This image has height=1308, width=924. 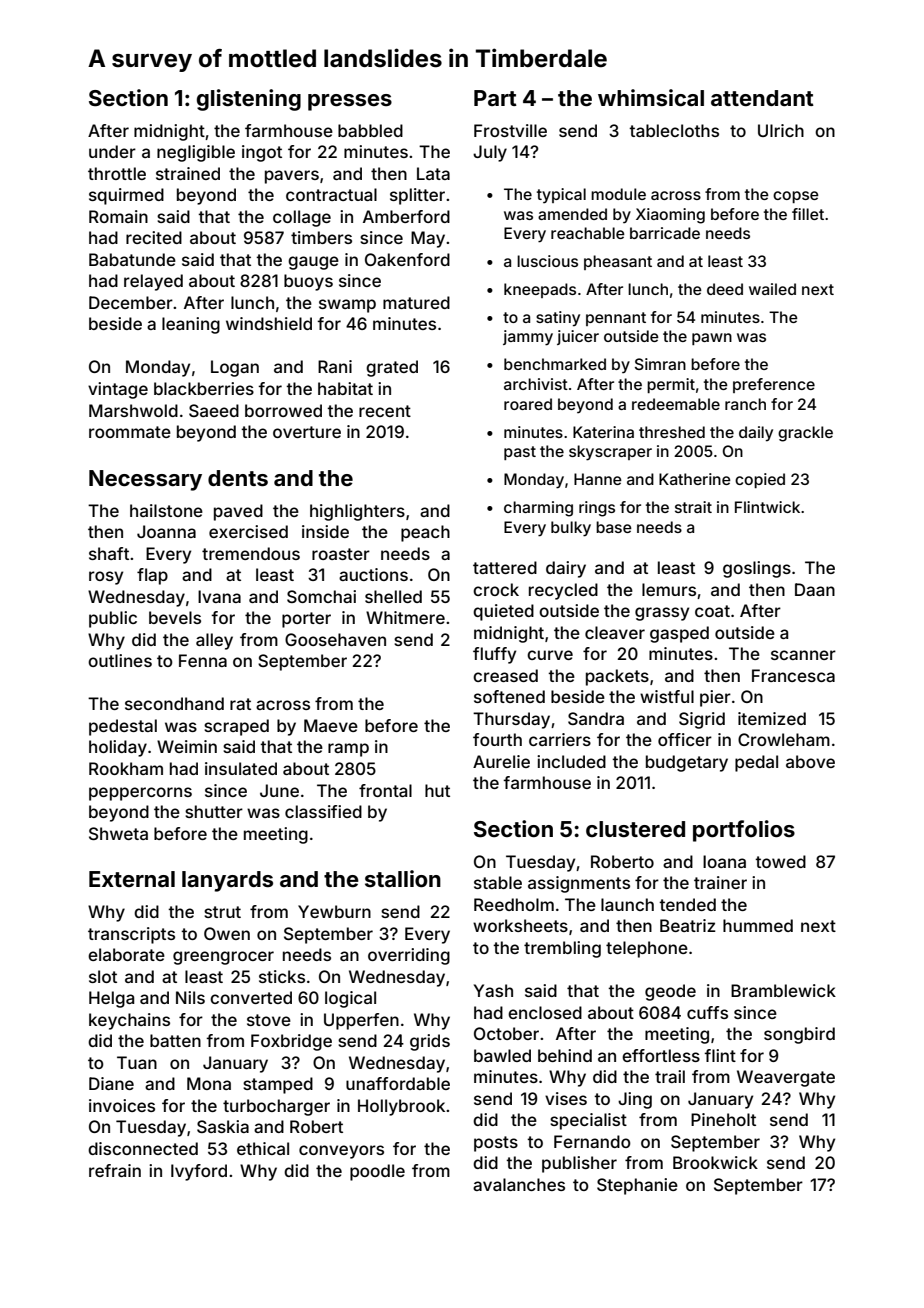 I want to click on under, so click(x=112, y=151).
